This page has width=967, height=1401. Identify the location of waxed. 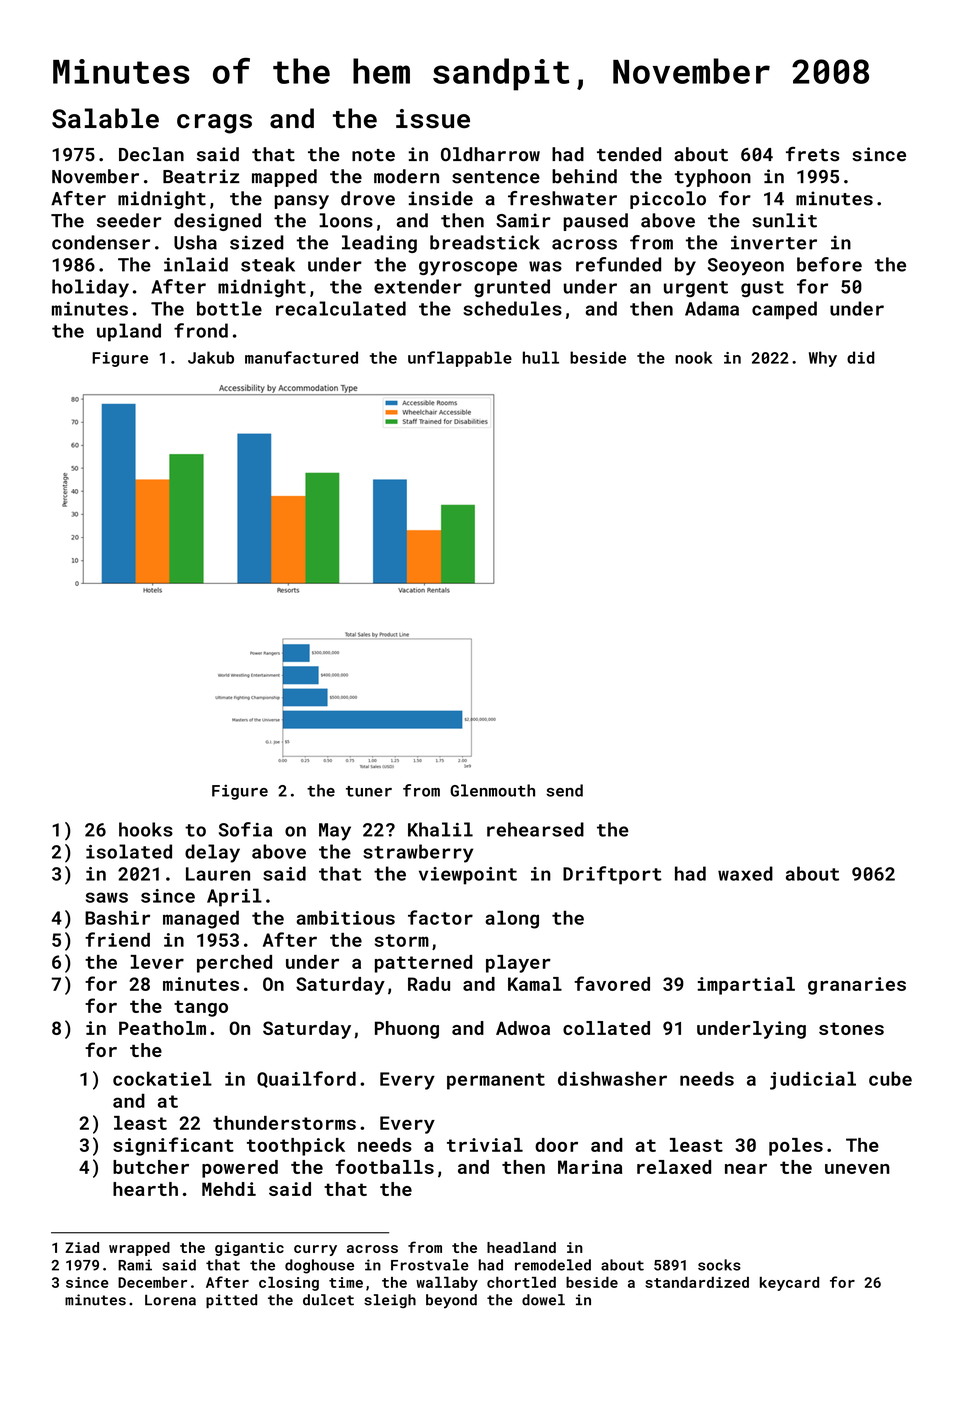
(745, 873).
